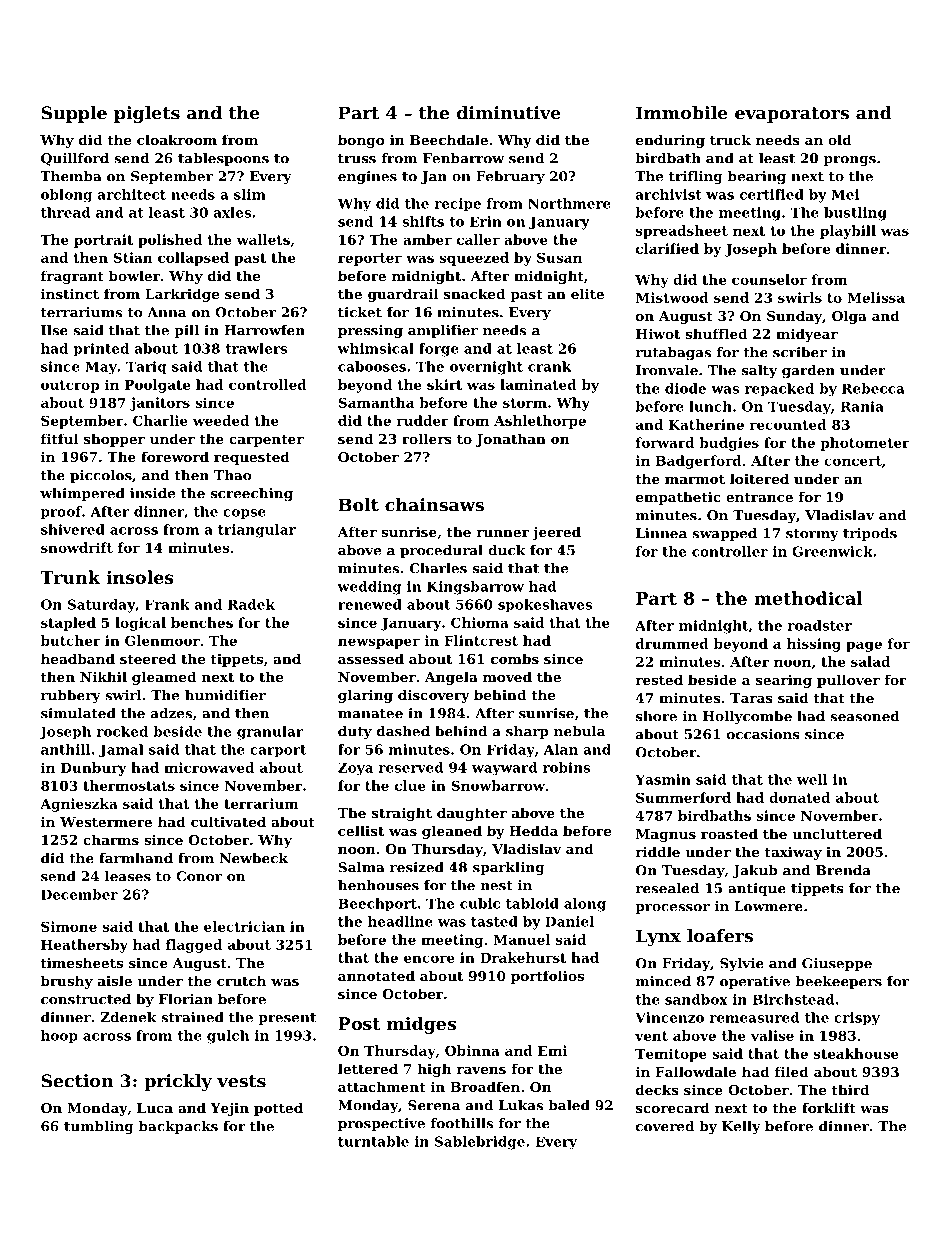  What do you see at coordinates (379, 643) in the screenshot?
I see `newspaper` at bounding box center [379, 643].
